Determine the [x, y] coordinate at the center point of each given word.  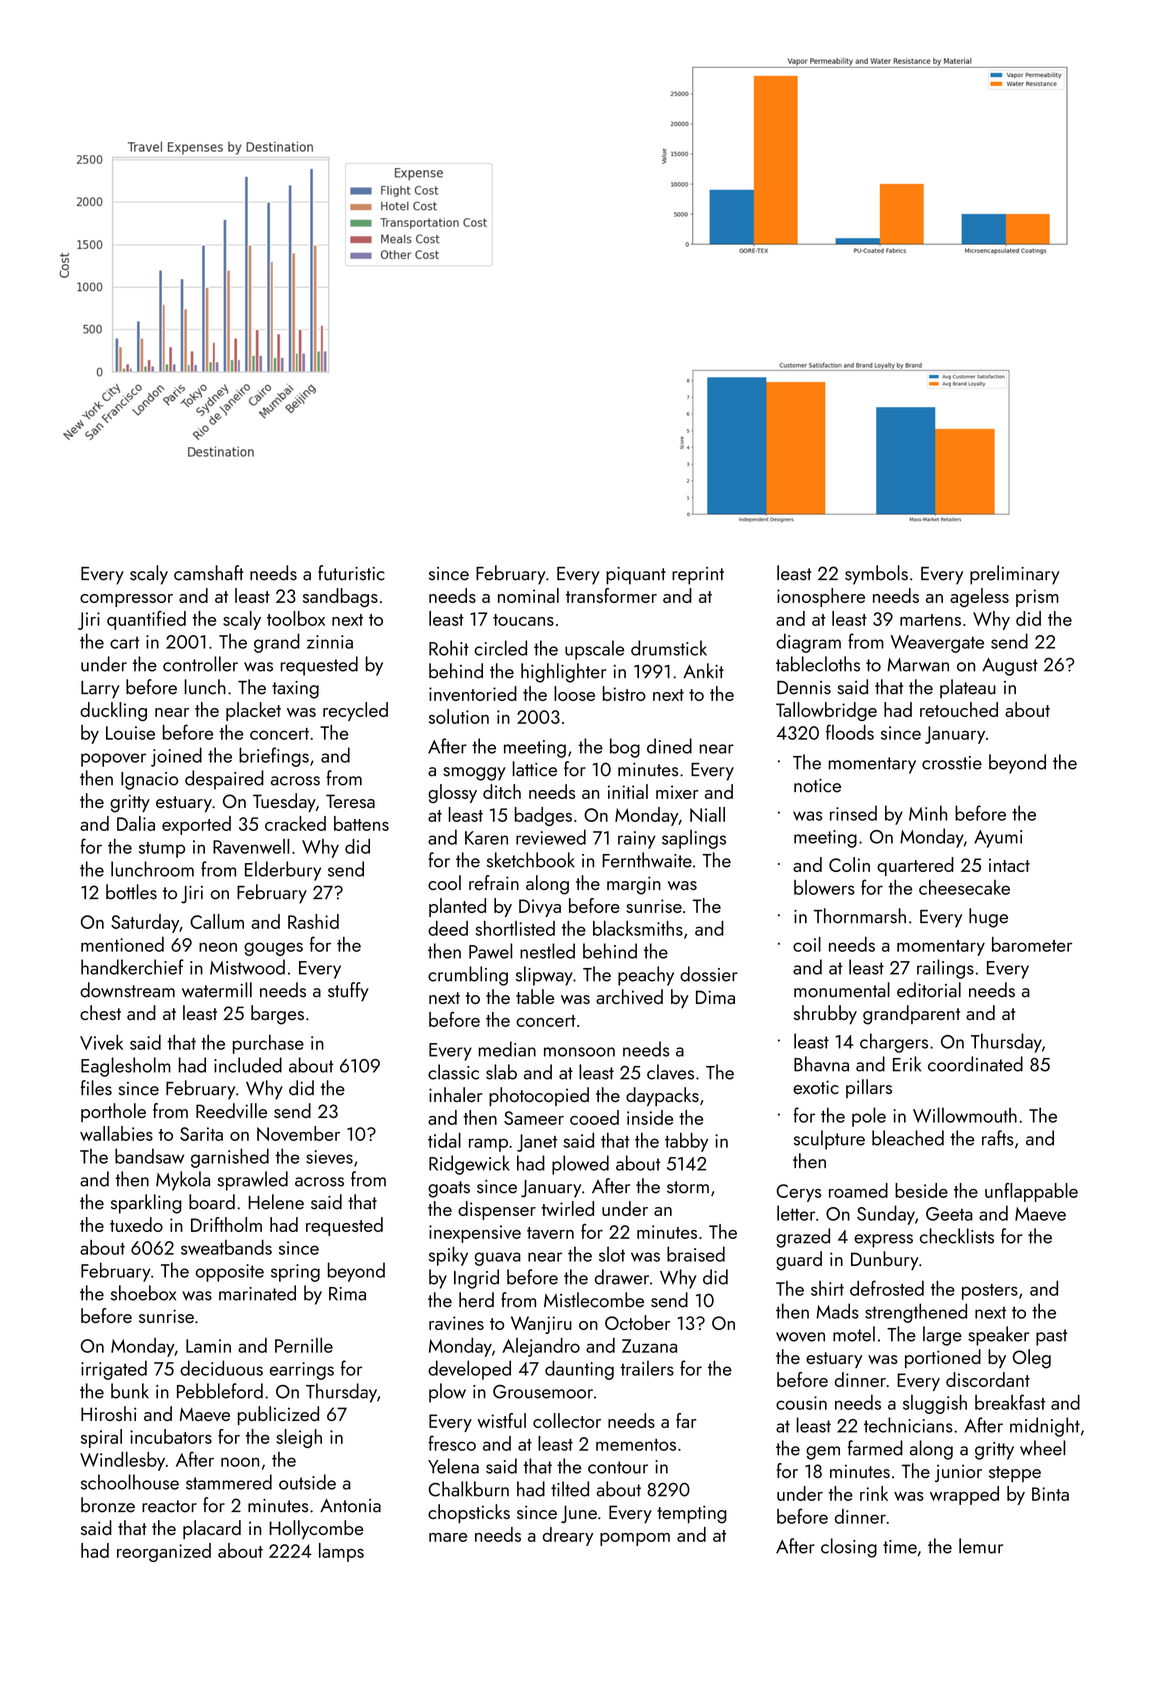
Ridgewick [469, 1165]
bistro [624, 693]
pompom [635, 1539]
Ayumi [998, 839]
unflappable [1031, 1192]
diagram [808, 643]
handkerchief [132, 967]
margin [634, 885]
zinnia [330, 642]
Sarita [201, 1134]
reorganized [164, 1552]
